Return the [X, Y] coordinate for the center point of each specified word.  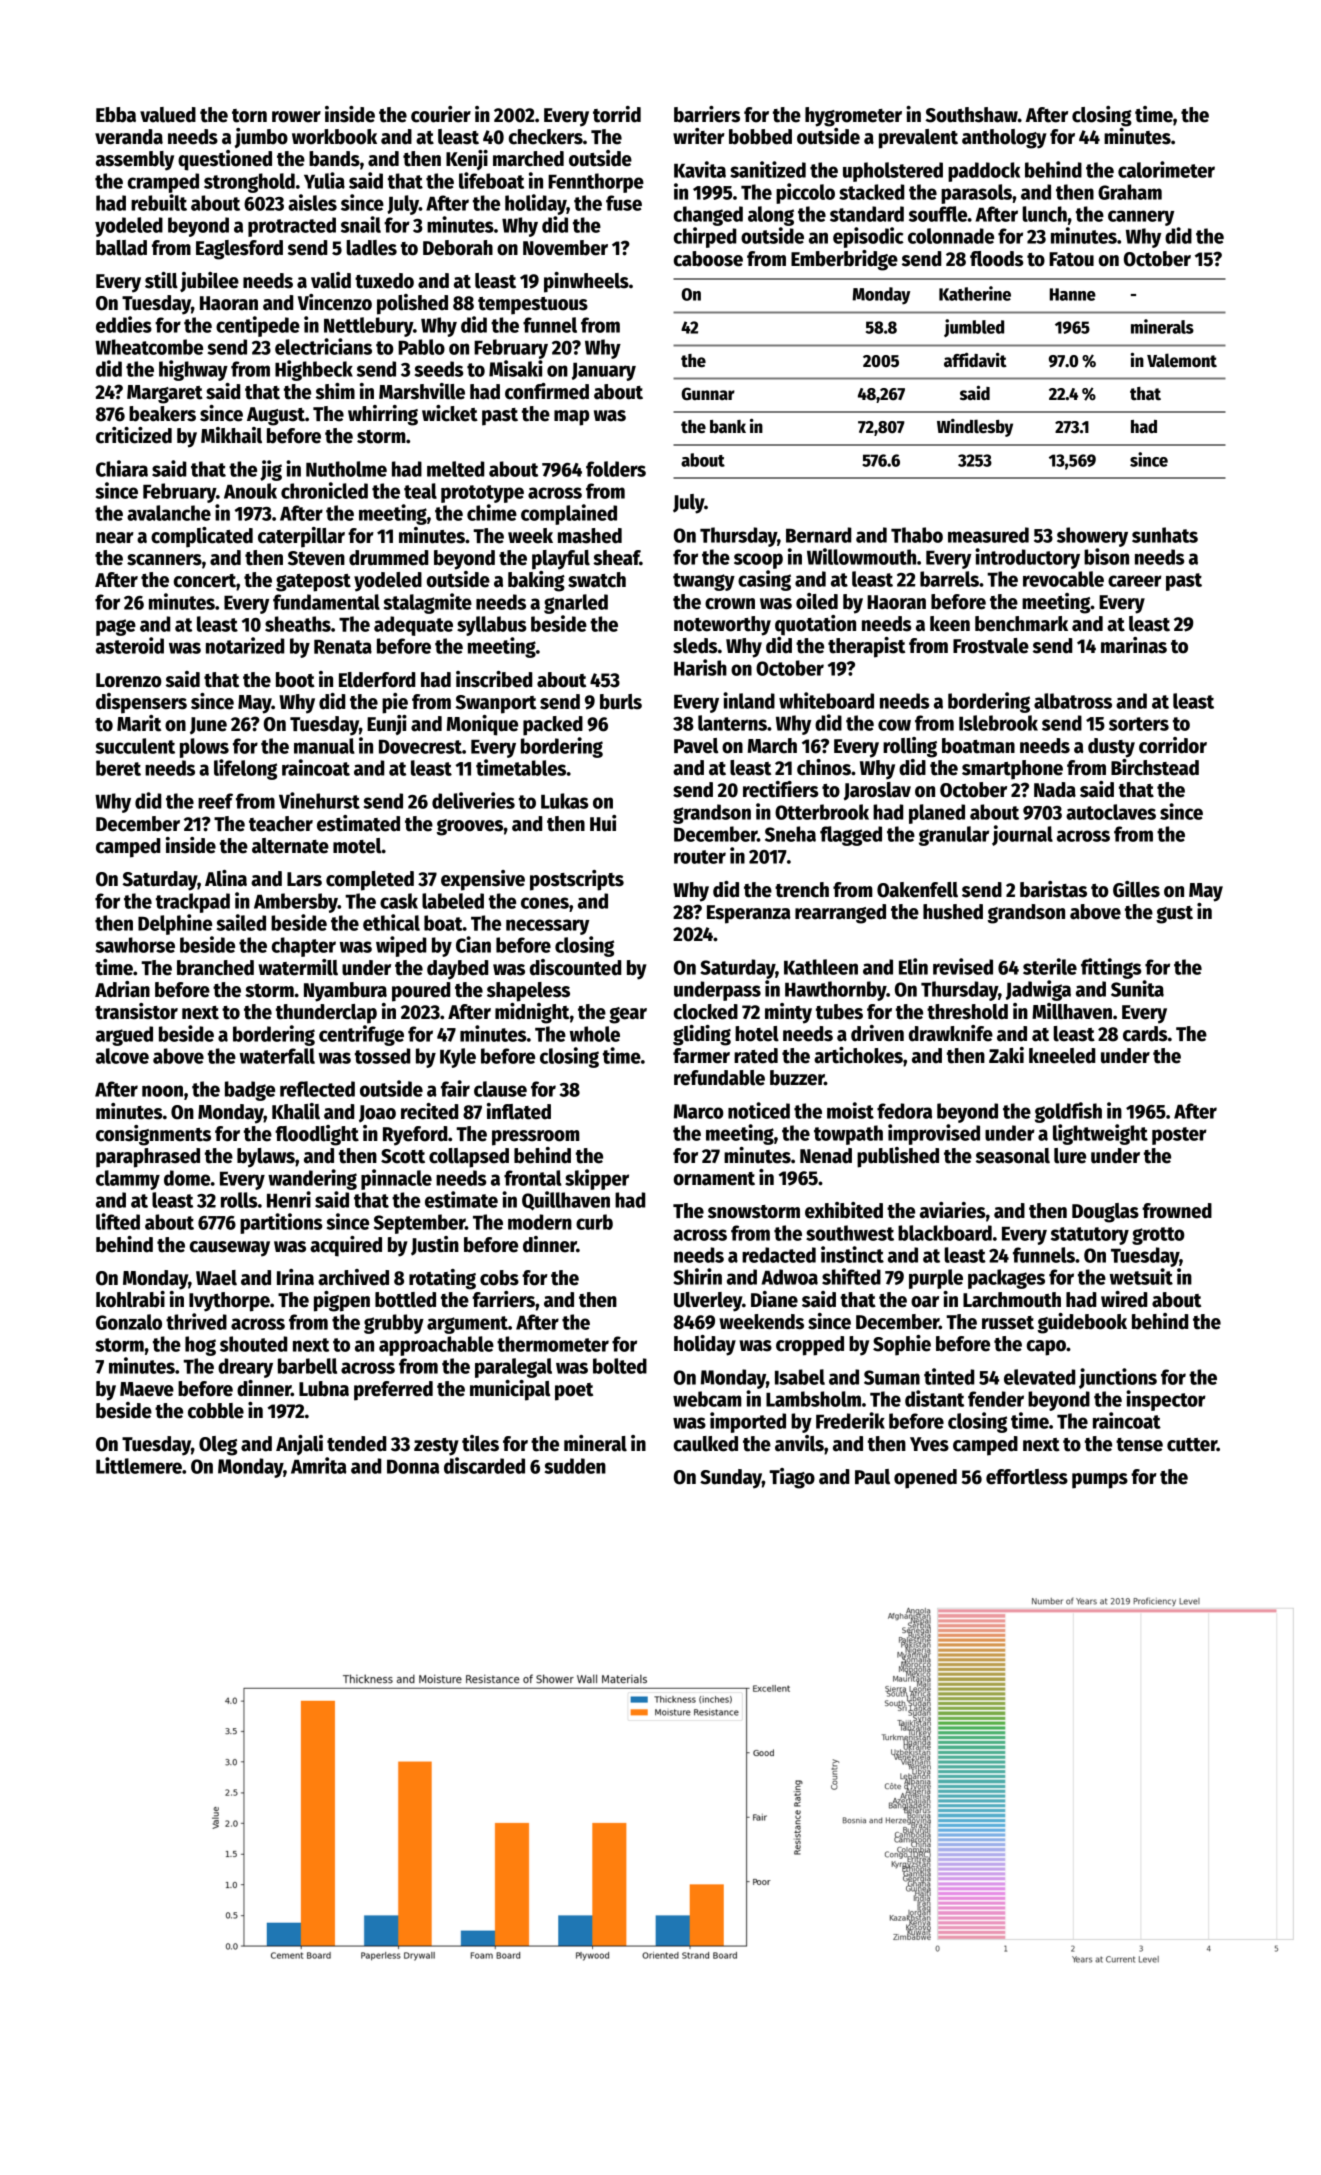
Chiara [122, 468]
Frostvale [991, 646]
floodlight [317, 1135]
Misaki [516, 368]
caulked [706, 1444]
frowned [1177, 1211]
